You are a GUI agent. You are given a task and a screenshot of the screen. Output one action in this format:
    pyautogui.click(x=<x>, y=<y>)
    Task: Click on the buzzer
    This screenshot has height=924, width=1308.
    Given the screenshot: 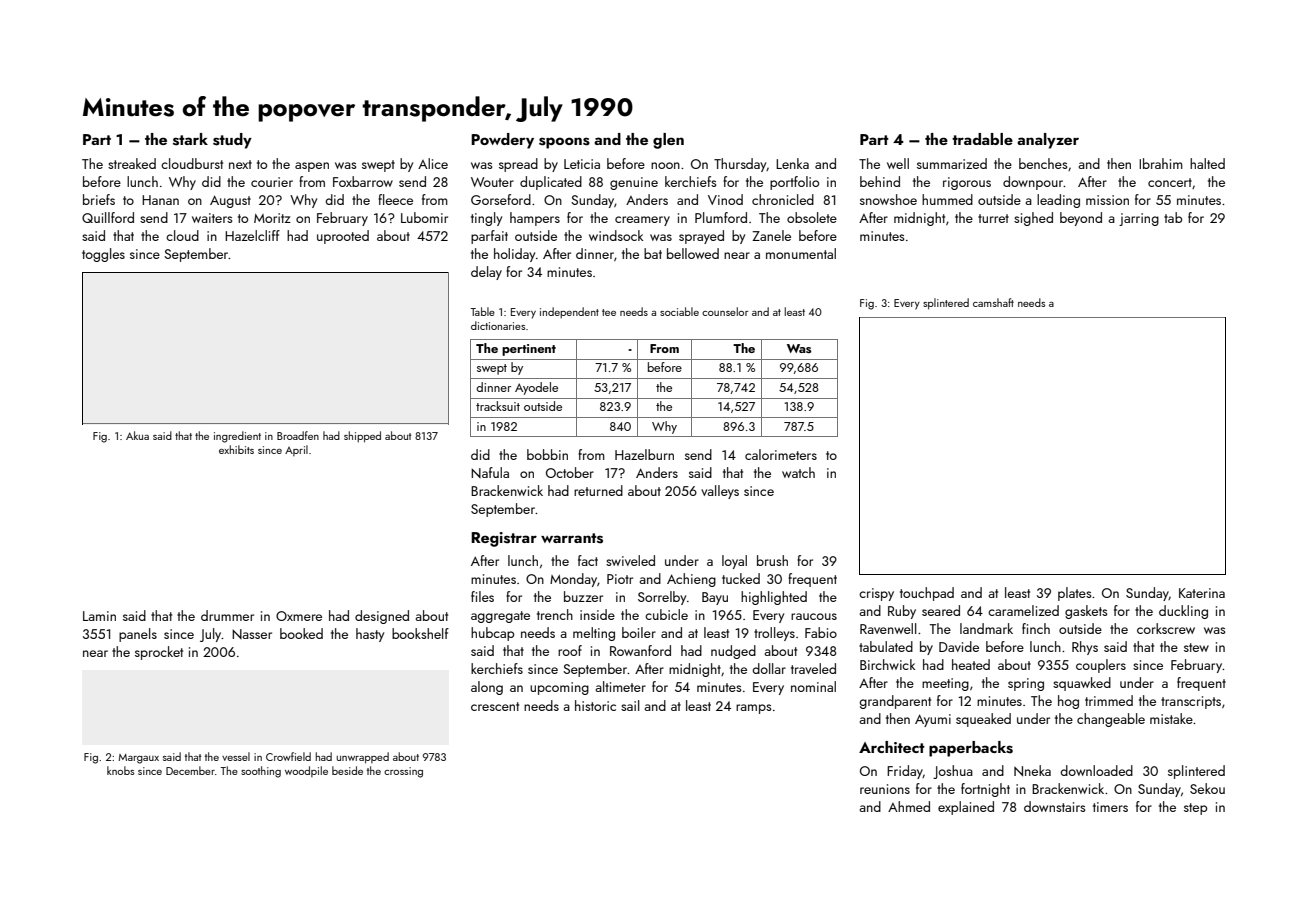 What is the action you would take?
    pyautogui.click(x=583, y=596)
